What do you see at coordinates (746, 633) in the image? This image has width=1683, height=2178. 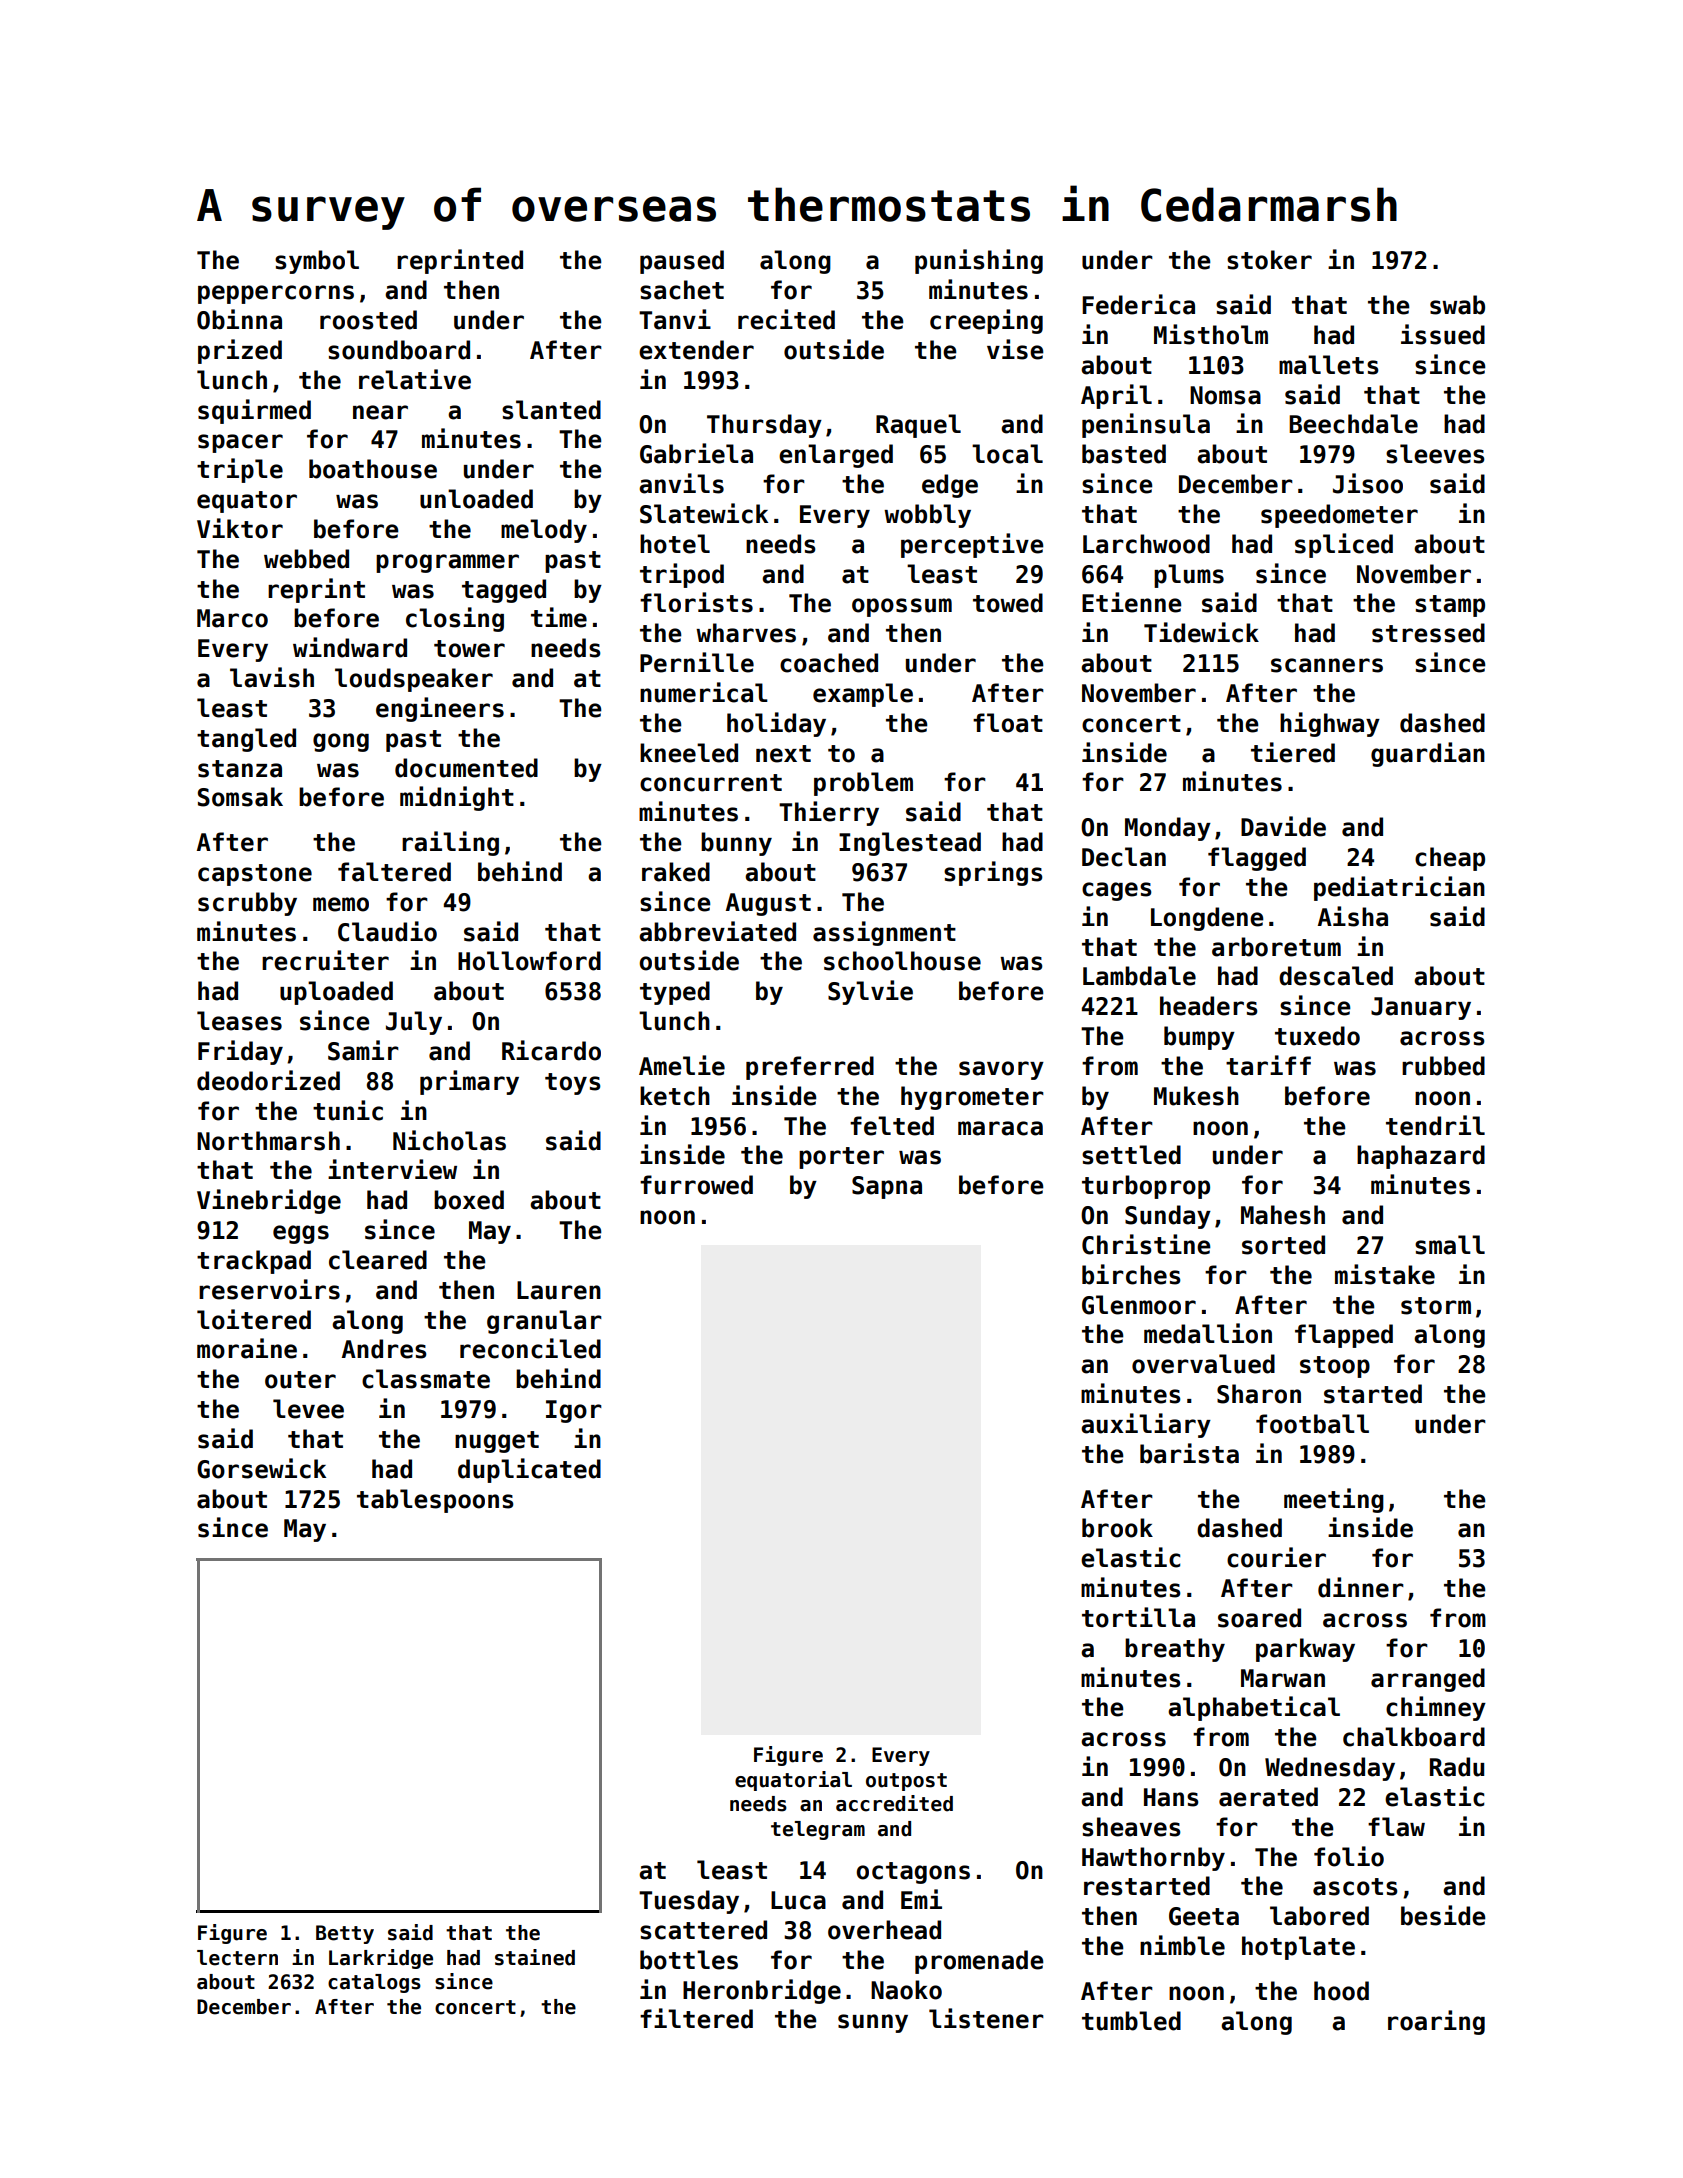 I see `wharves` at bounding box center [746, 633].
